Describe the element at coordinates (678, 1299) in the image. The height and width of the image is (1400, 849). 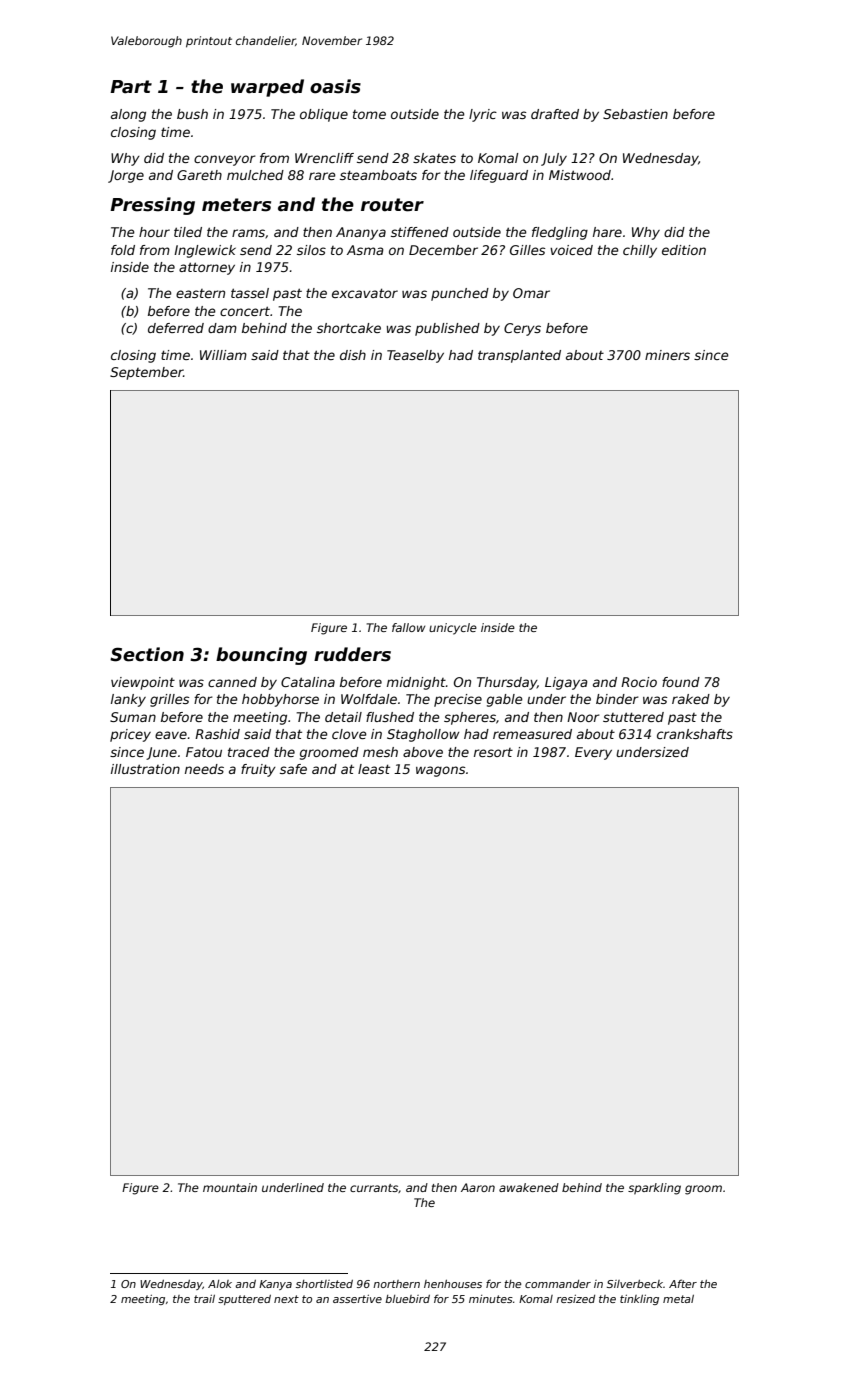
I see `metal` at that location.
